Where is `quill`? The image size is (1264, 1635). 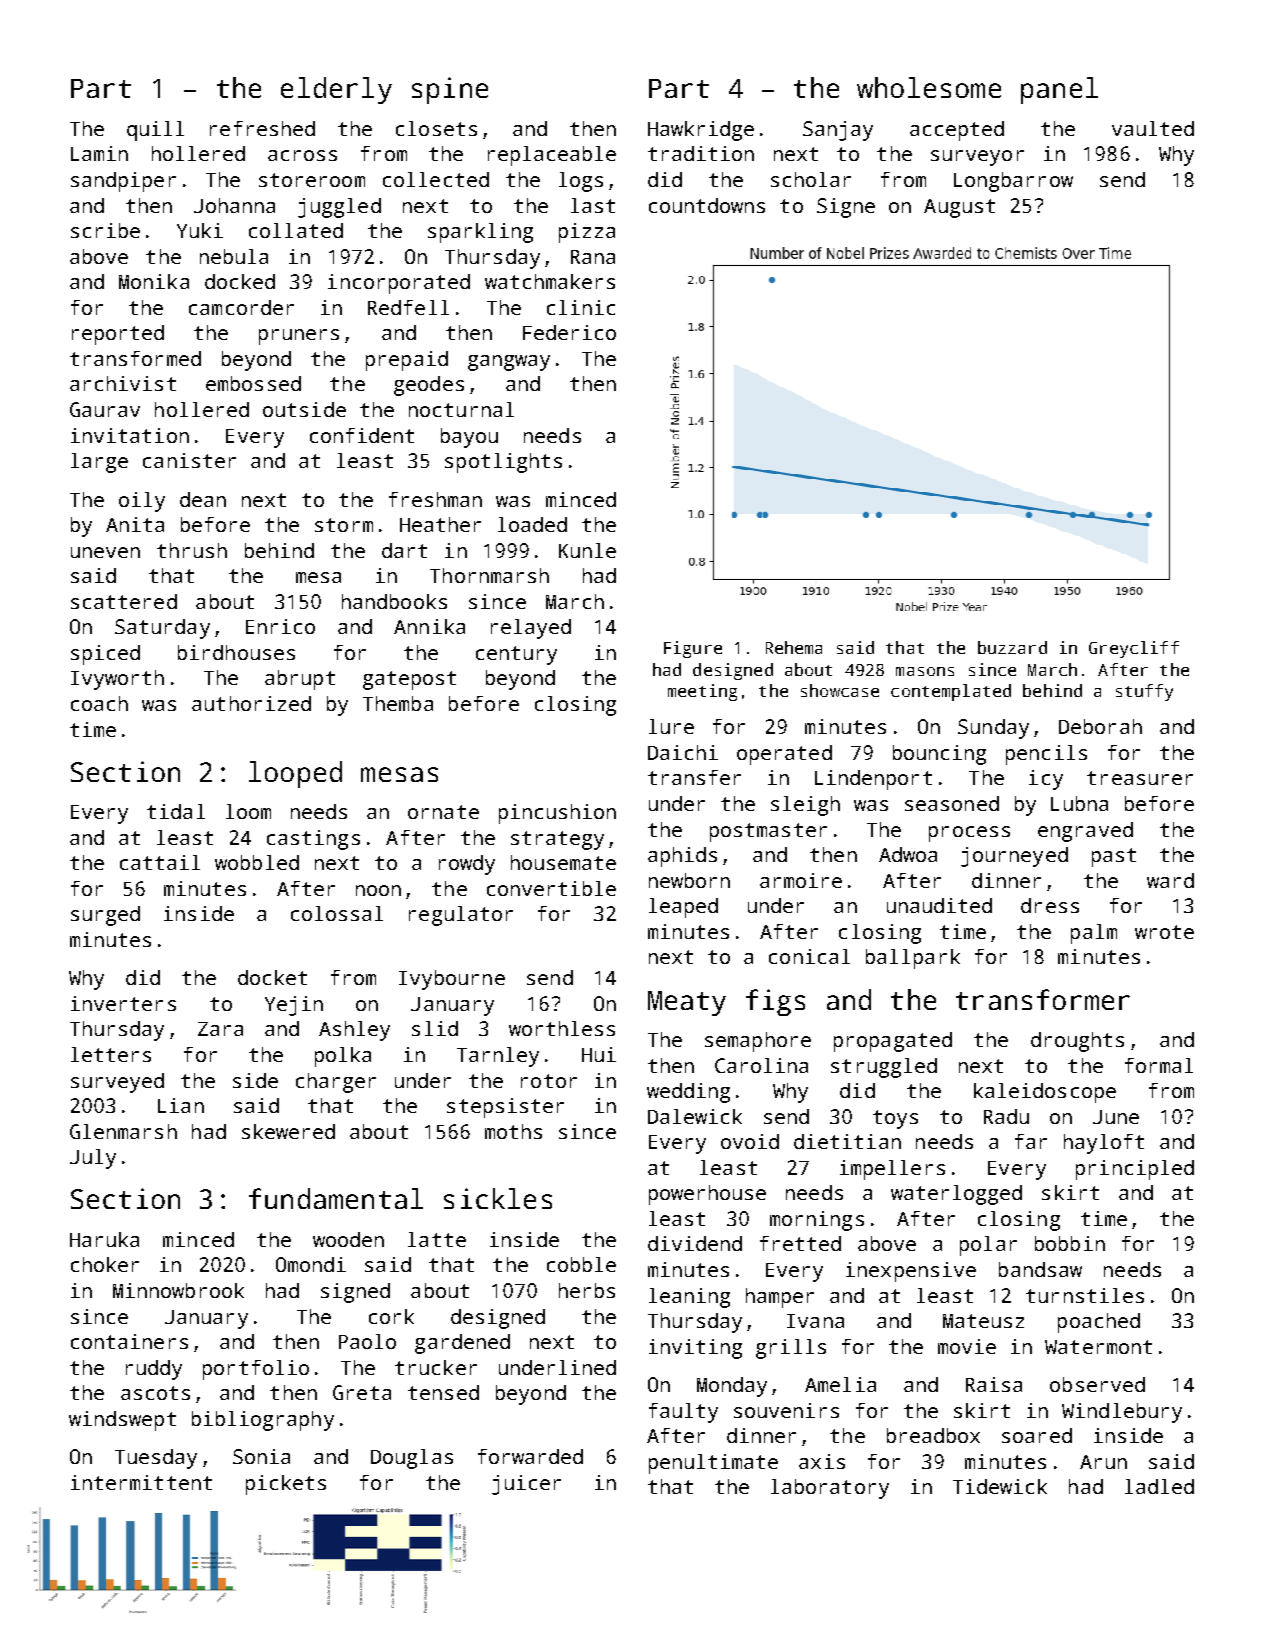 quill is located at coordinates (155, 131).
